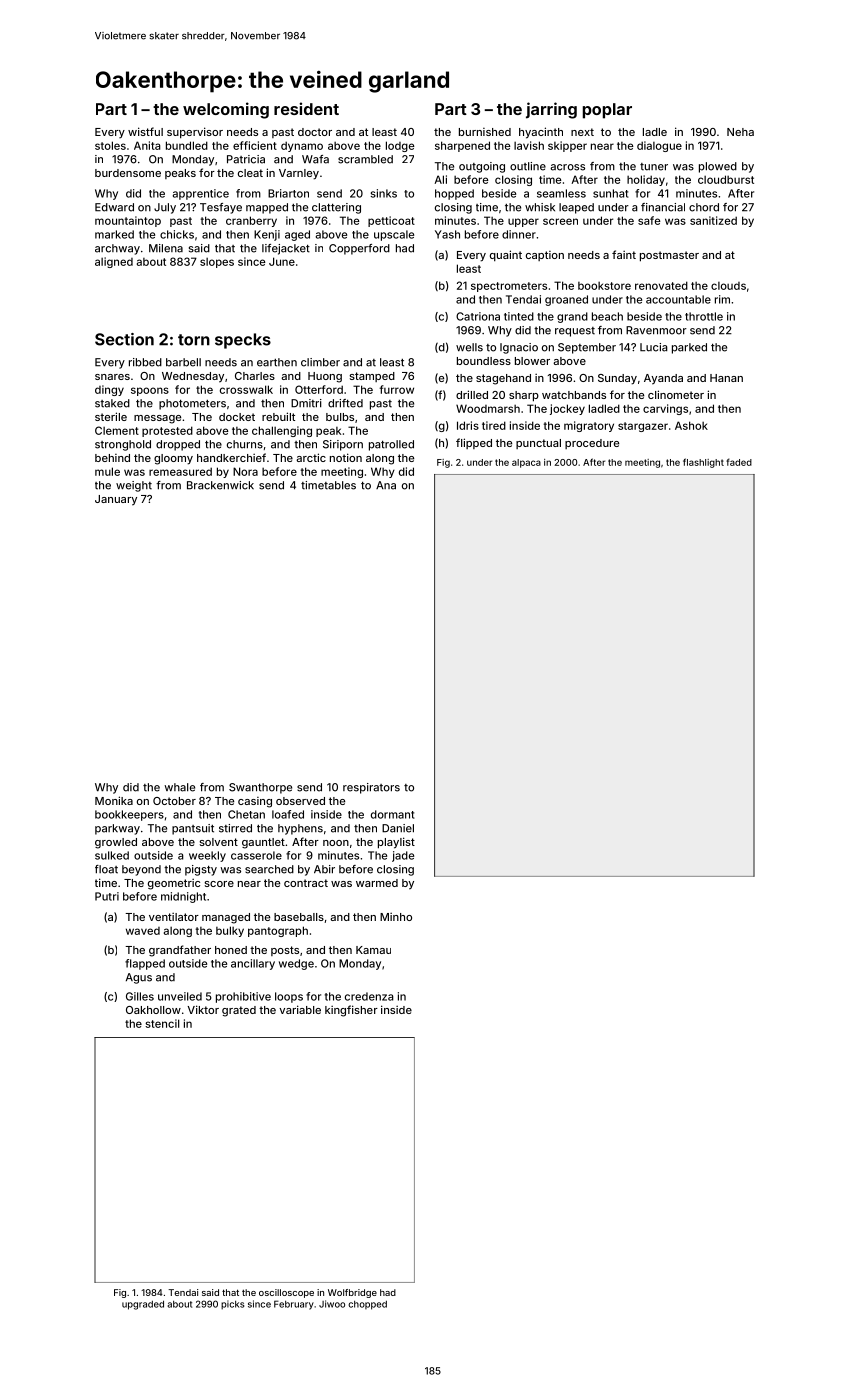 The height and width of the screenshot is (1400, 849). I want to click on upgraded, so click(143, 1305).
